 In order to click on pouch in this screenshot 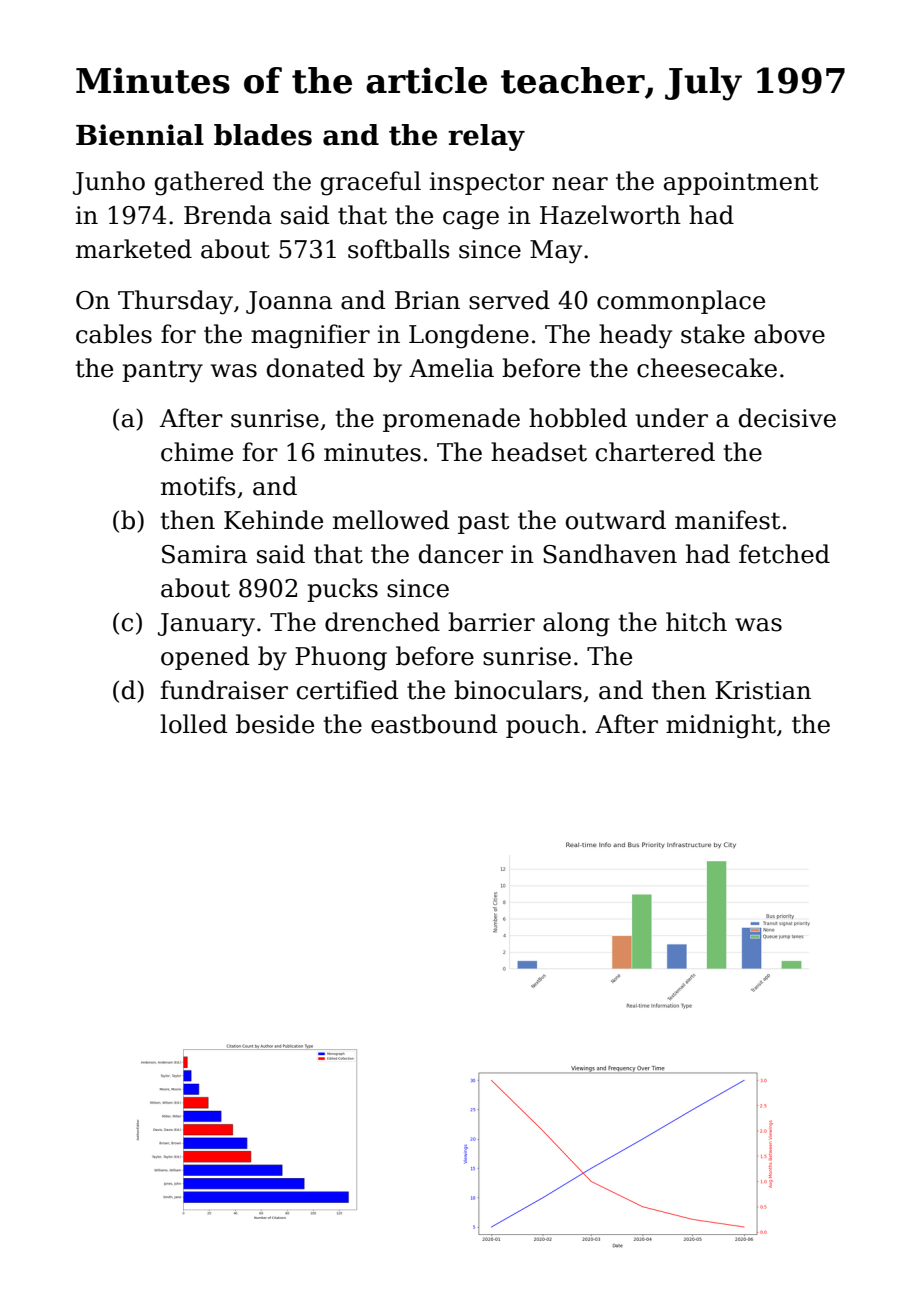, I will do `click(543, 726)`.
